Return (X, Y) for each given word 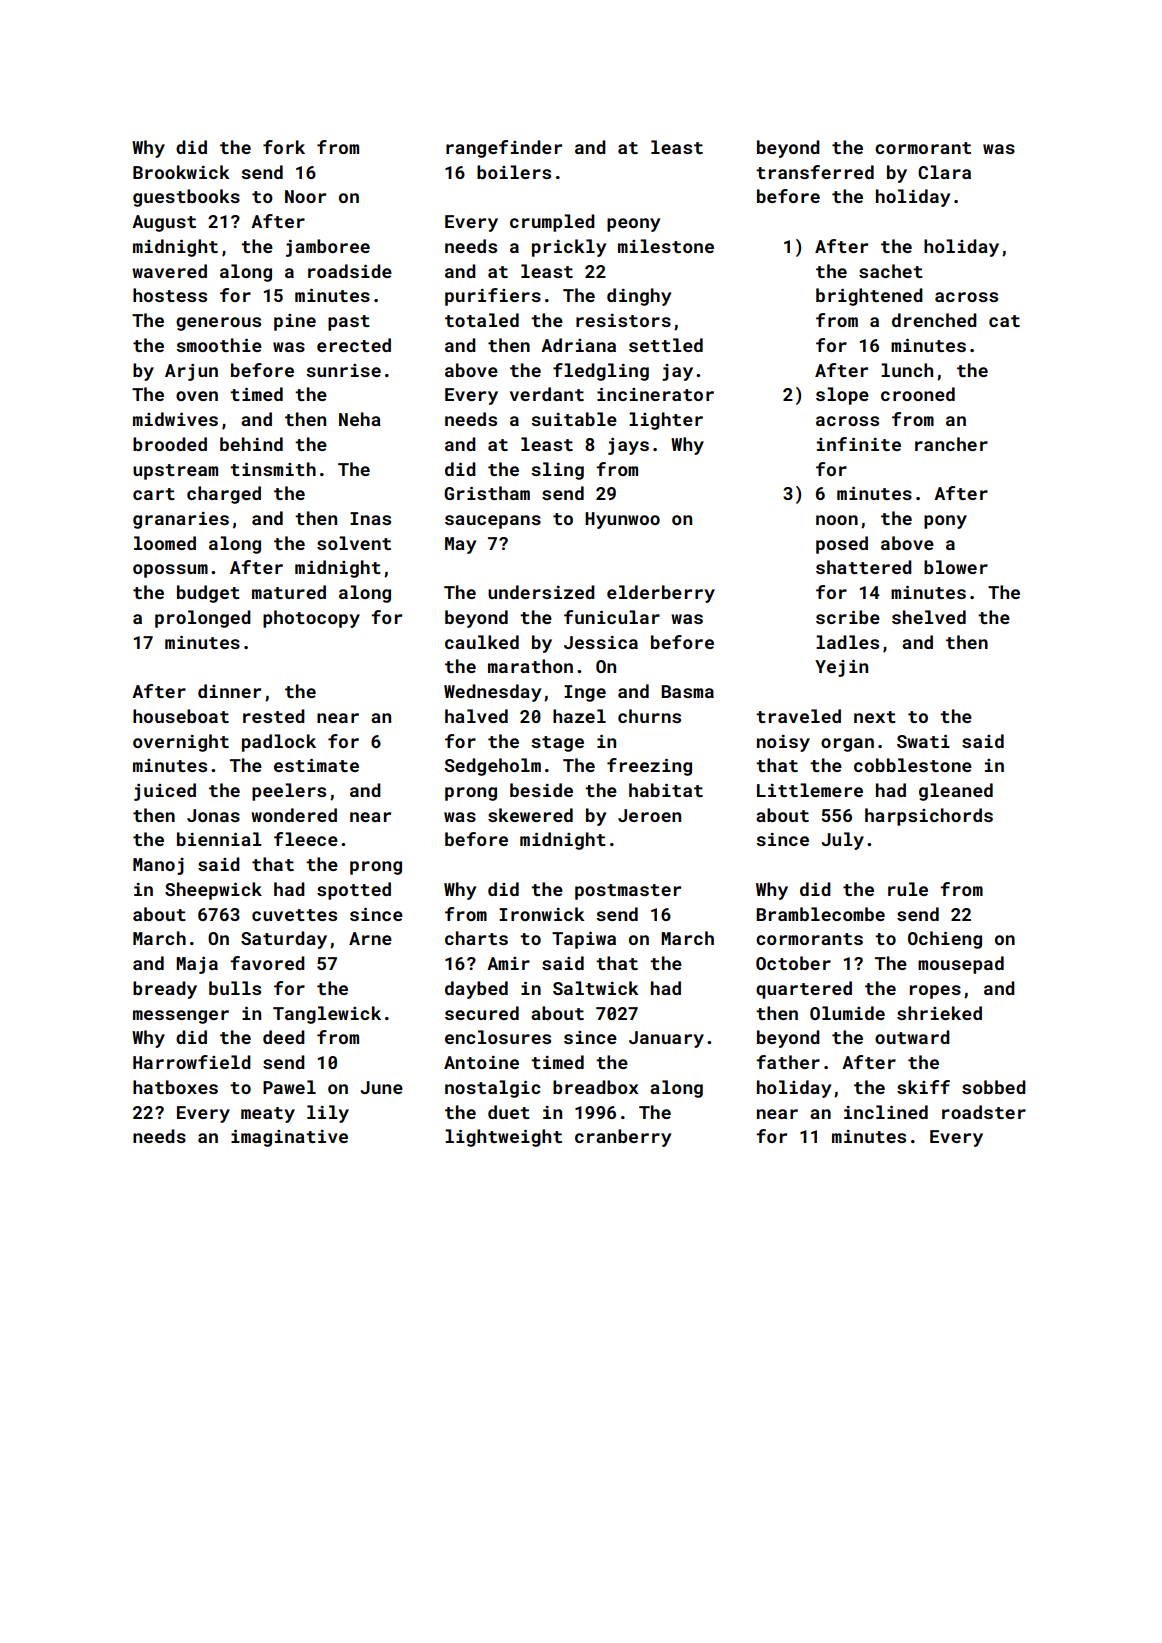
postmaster (628, 892)
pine (295, 322)
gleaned (956, 792)
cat (1004, 321)
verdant (547, 394)
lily (328, 1114)
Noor (305, 196)
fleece (306, 839)
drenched (934, 320)
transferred (815, 172)
